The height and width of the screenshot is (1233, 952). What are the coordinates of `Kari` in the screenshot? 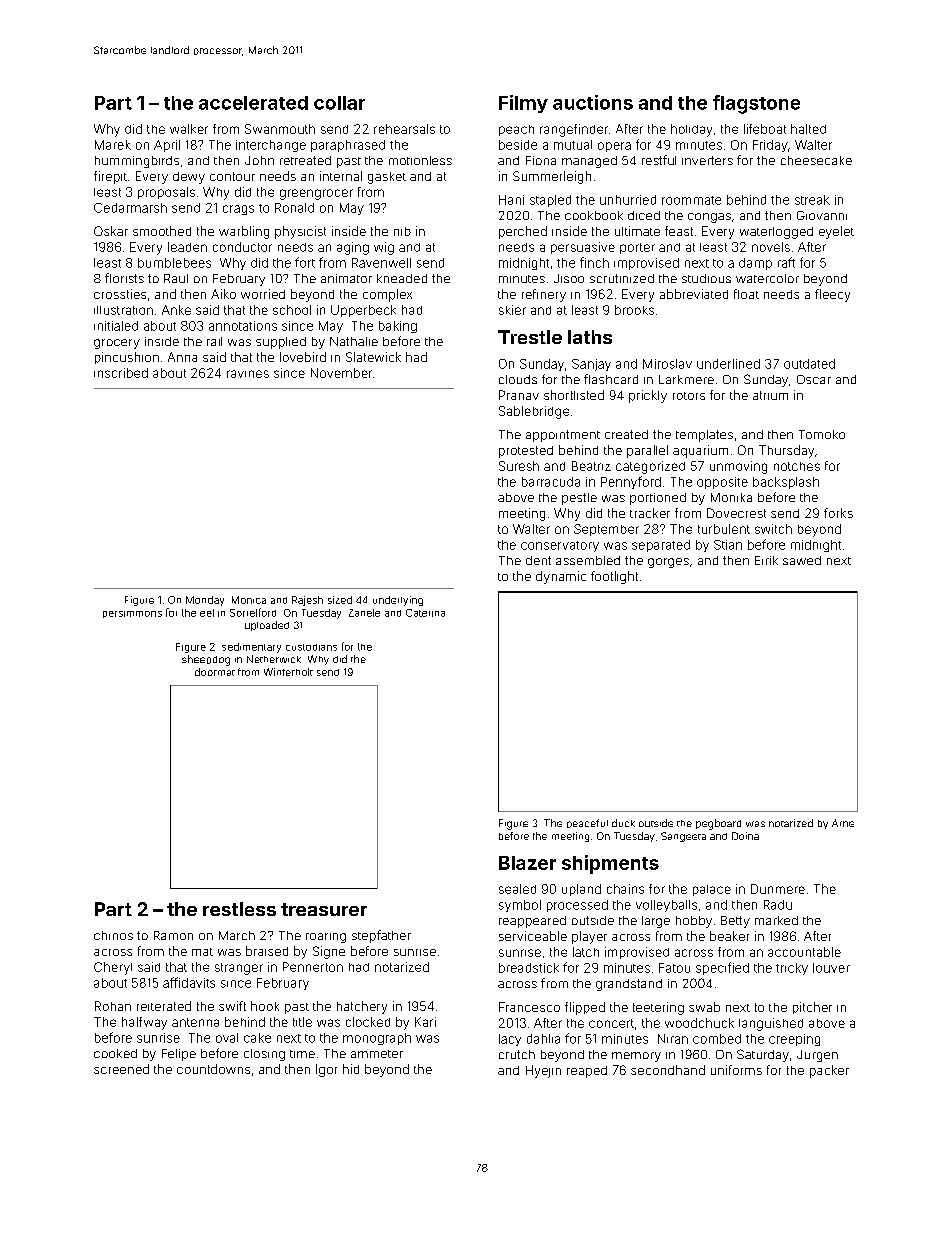 It's located at (425, 1022).
